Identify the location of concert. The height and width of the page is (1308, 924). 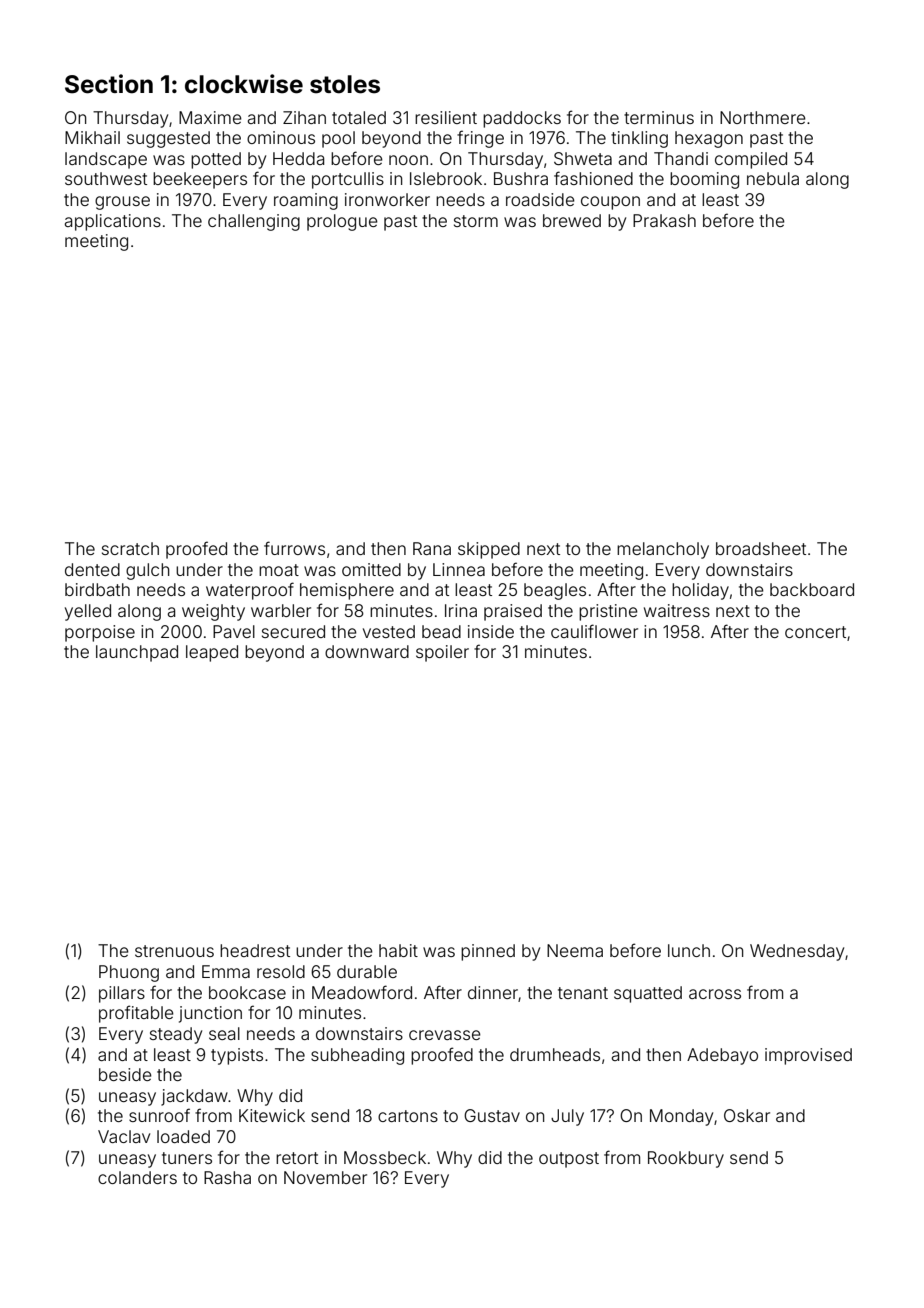
(815, 632).
